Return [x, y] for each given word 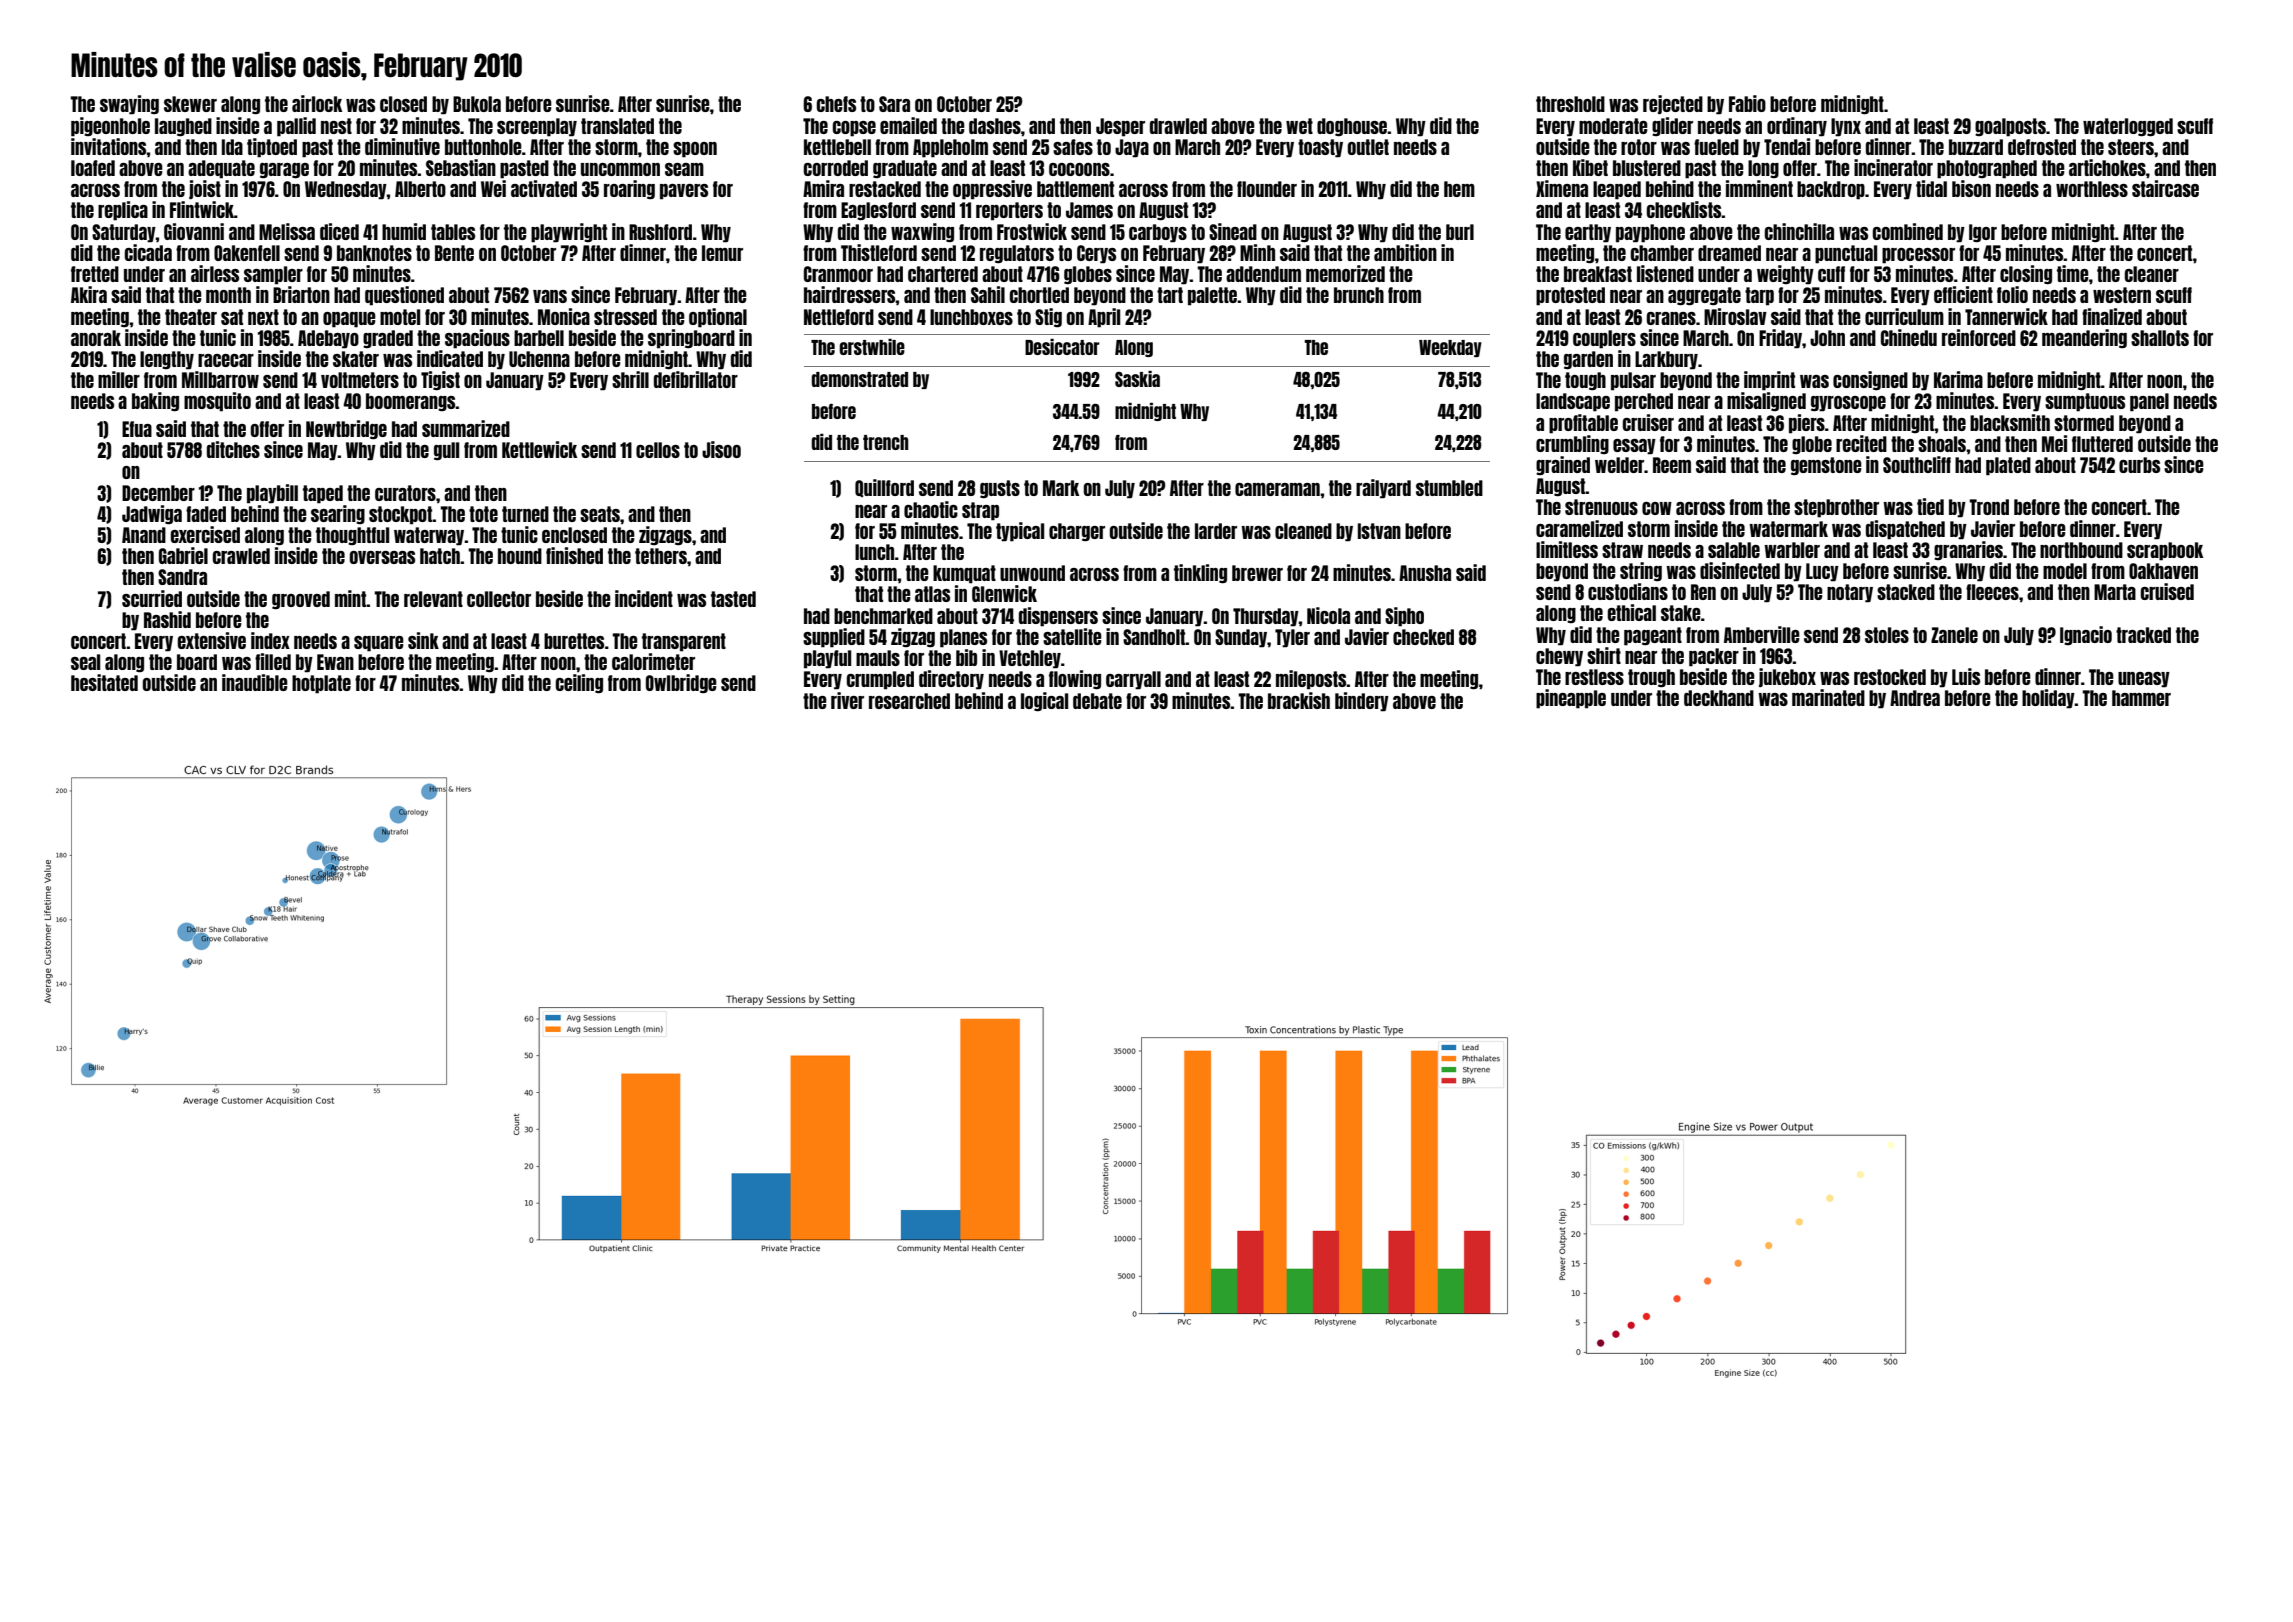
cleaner [2151, 274]
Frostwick [1032, 231]
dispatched [1905, 530]
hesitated [104, 682]
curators [405, 493]
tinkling [1200, 574]
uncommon [620, 169]
